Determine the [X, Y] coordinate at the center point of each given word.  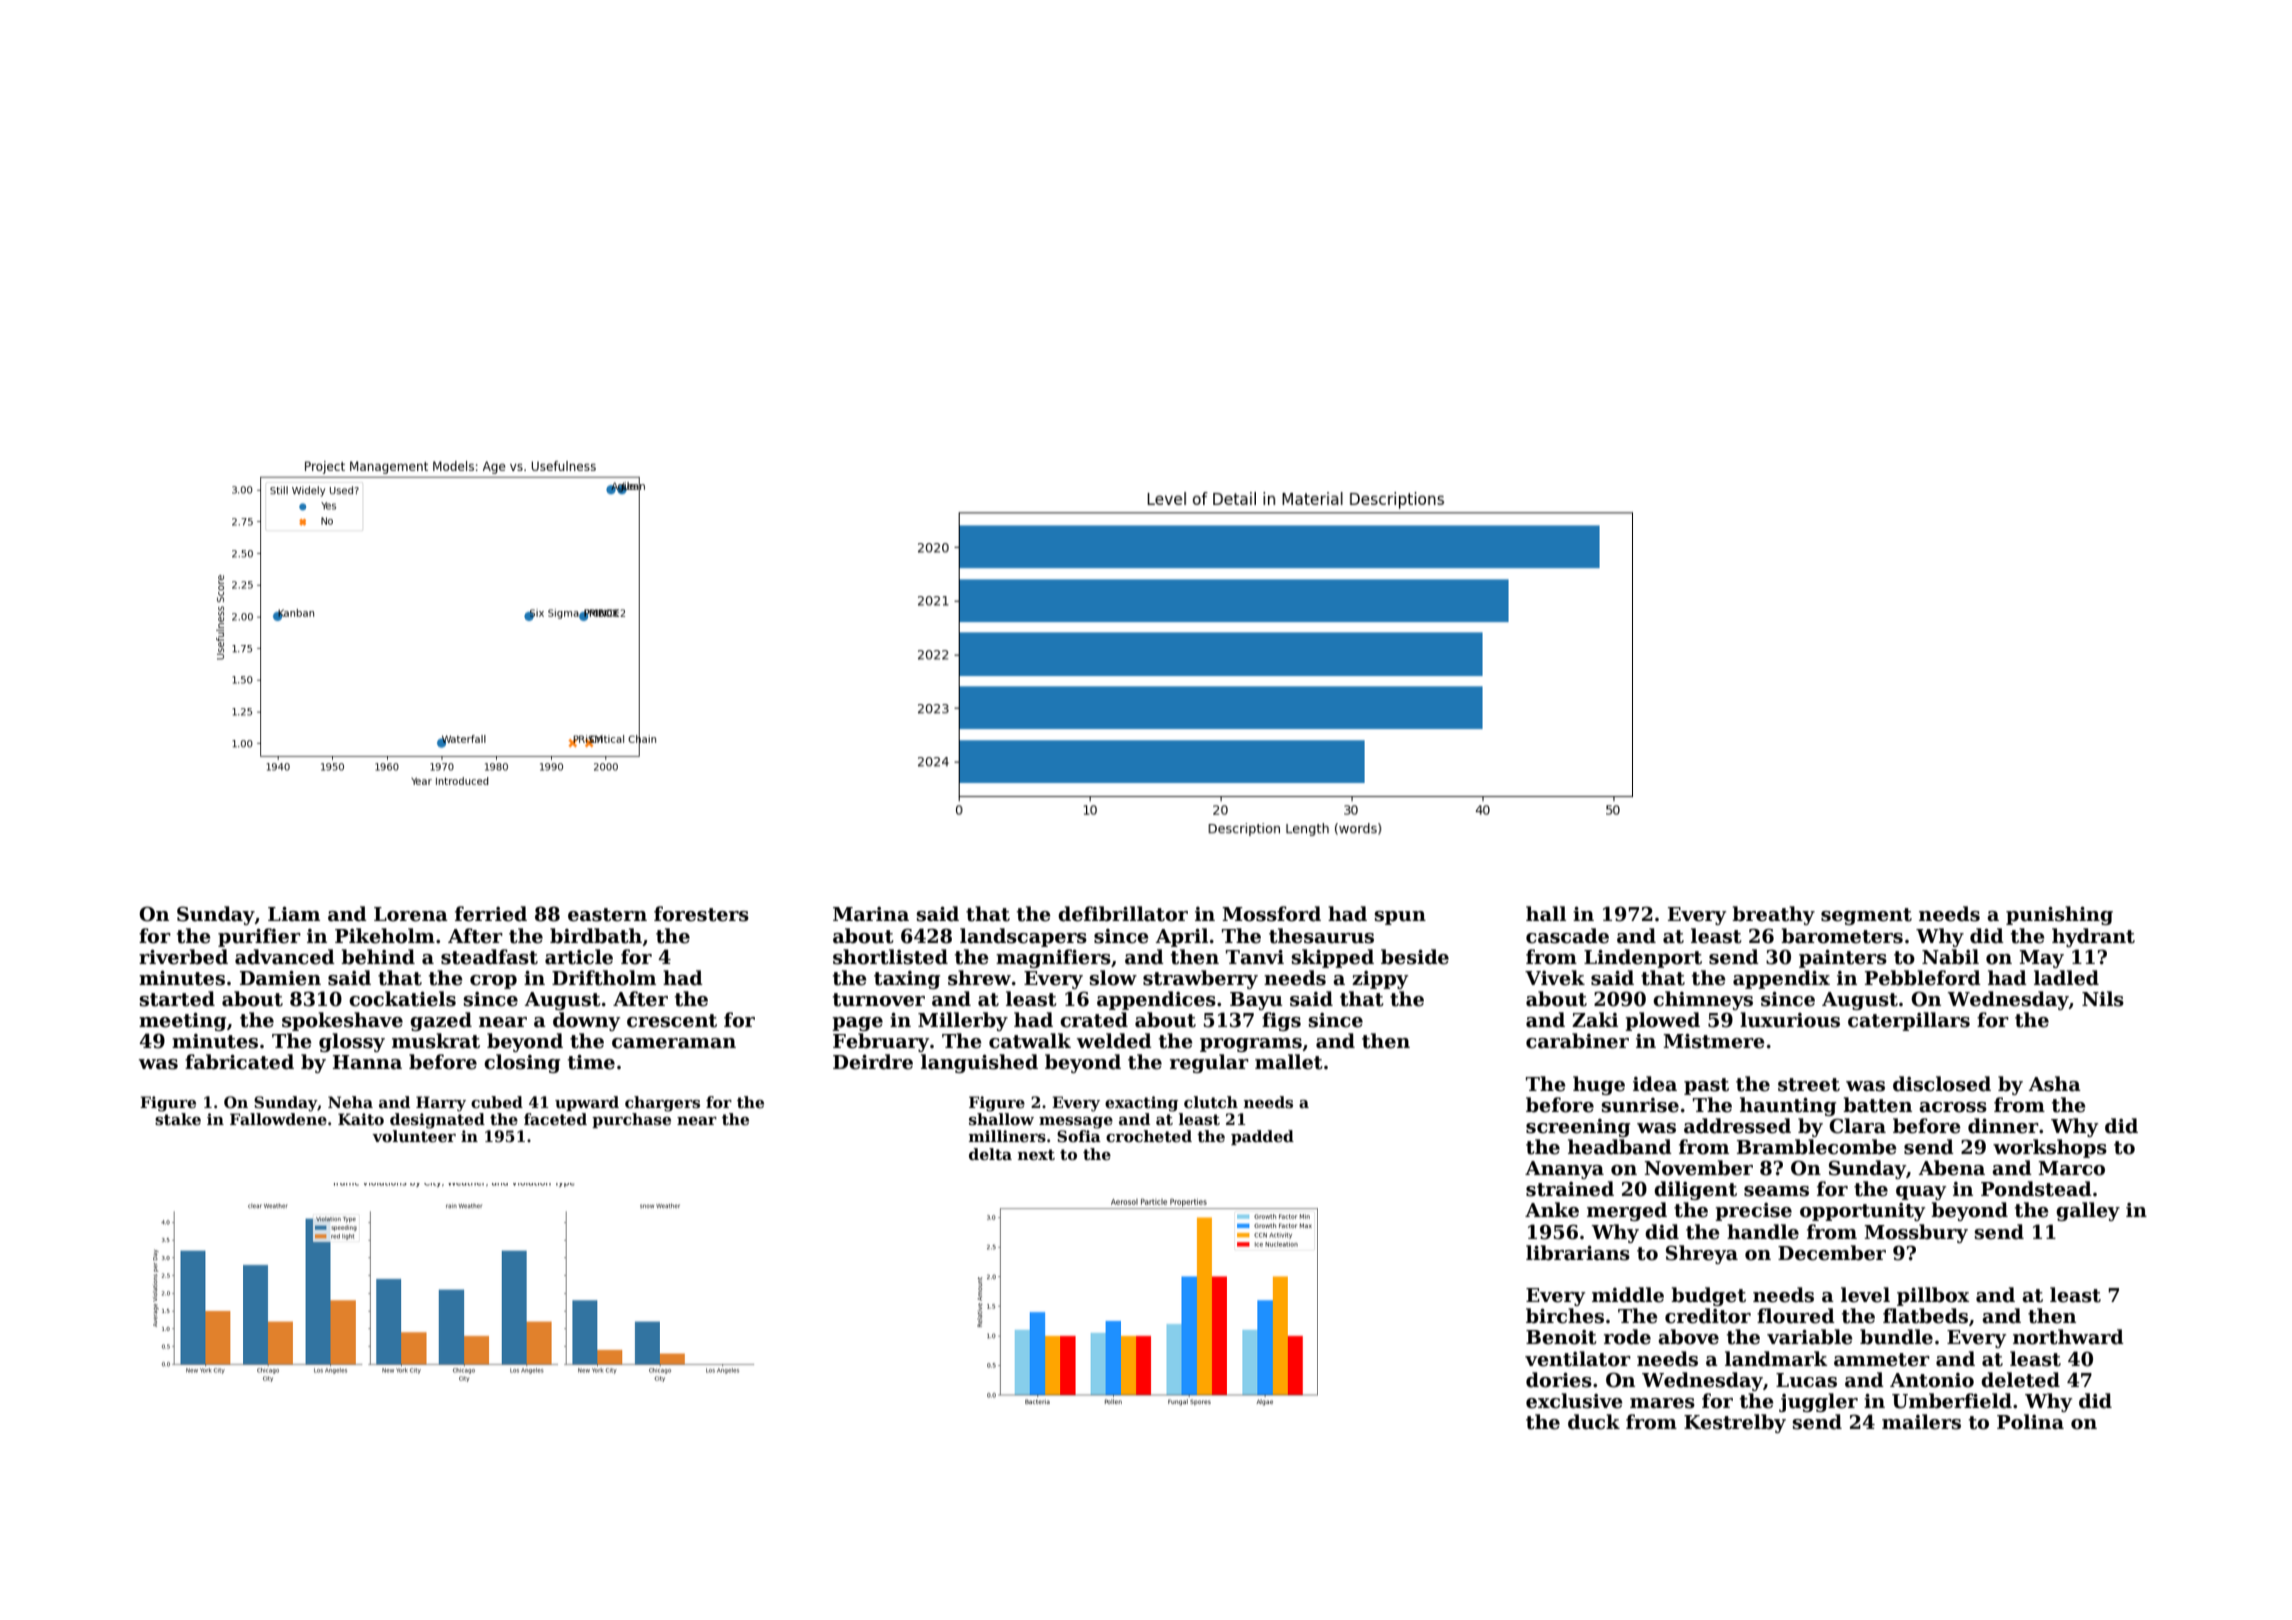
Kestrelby [1735, 1423]
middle [1628, 1295]
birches [1565, 1316]
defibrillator [1123, 914]
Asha [2054, 1084]
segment [1866, 916]
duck [1594, 1422]
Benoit [1561, 1337]
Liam [294, 914]
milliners [1007, 1136]
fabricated [239, 1062]
